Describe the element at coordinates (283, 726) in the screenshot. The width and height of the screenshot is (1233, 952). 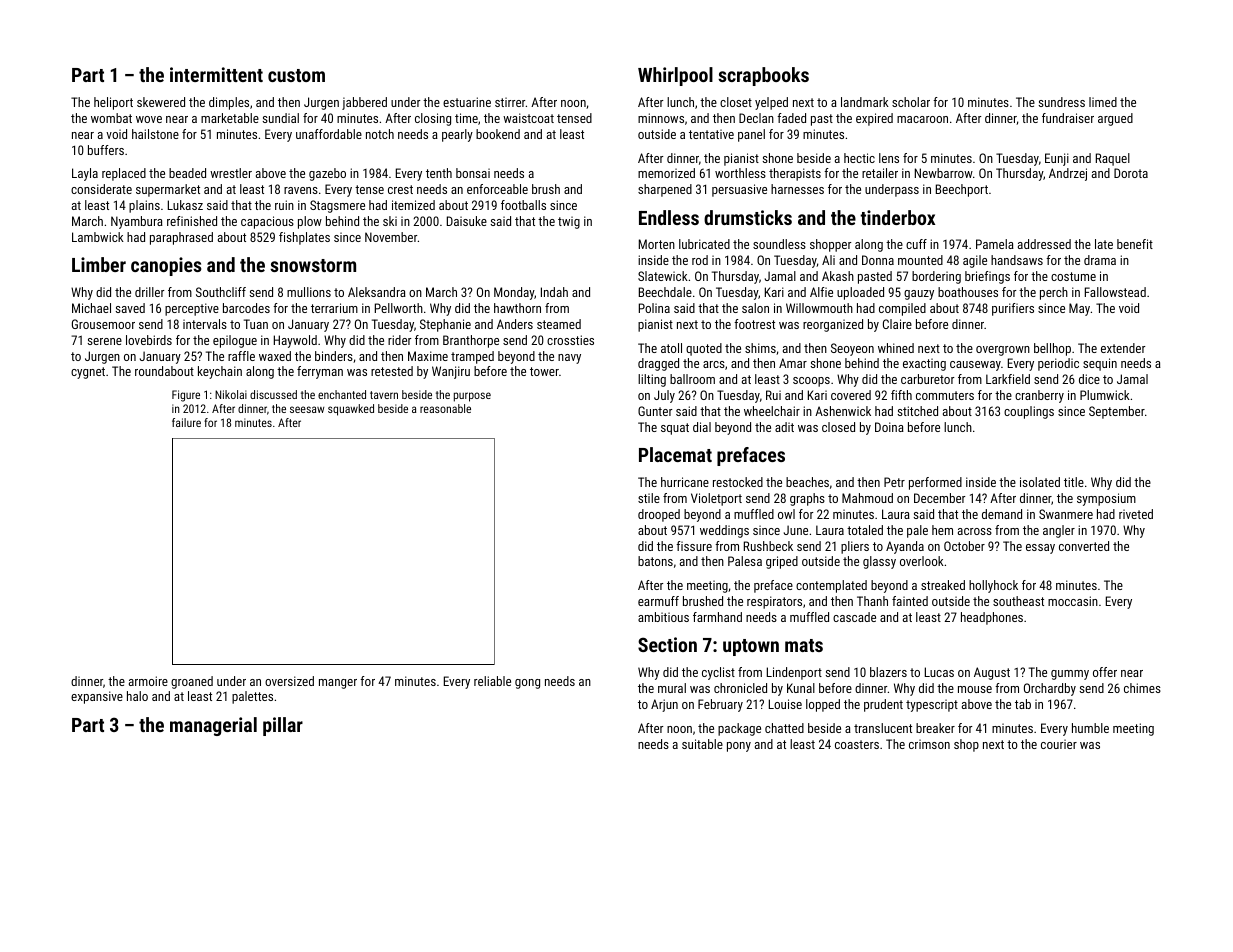
I see `pillar` at that location.
